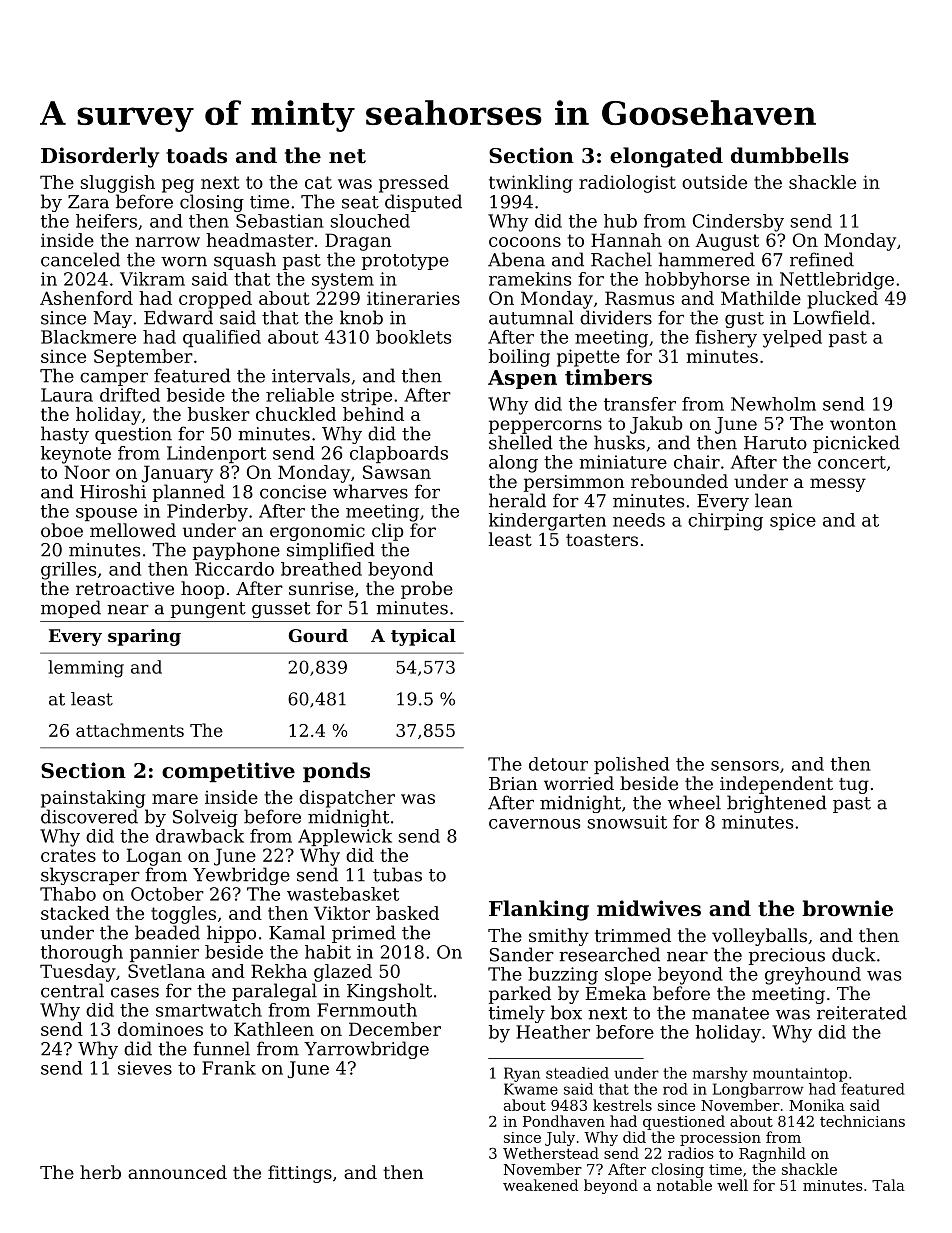 This screenshot has height=1233, width=952. What do you see at coordinates (373, 414) in the screenshot?
I see `behind` at bounding box center [373, 414].
